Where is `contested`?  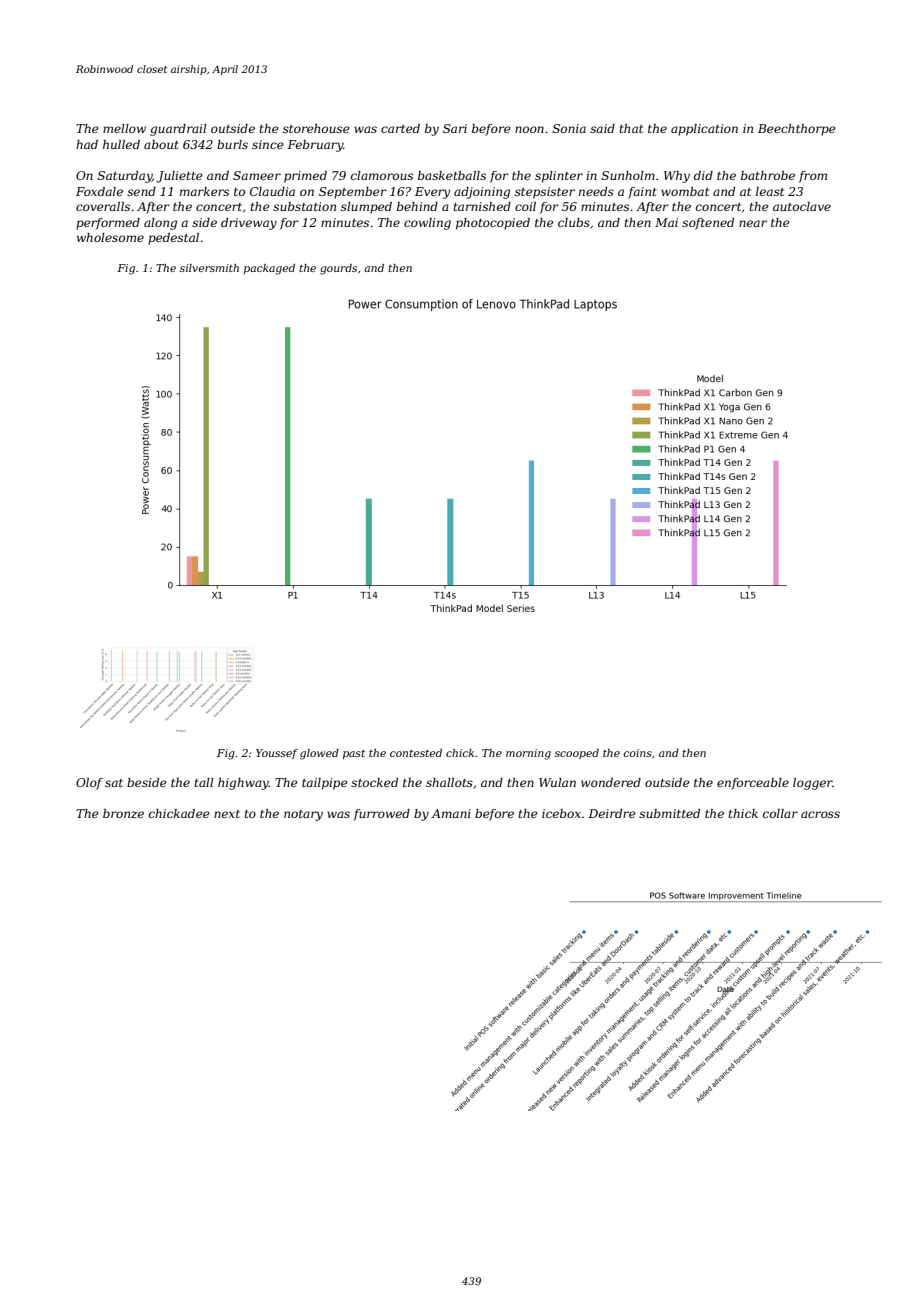
contested is located at coordinates (416, 753).
